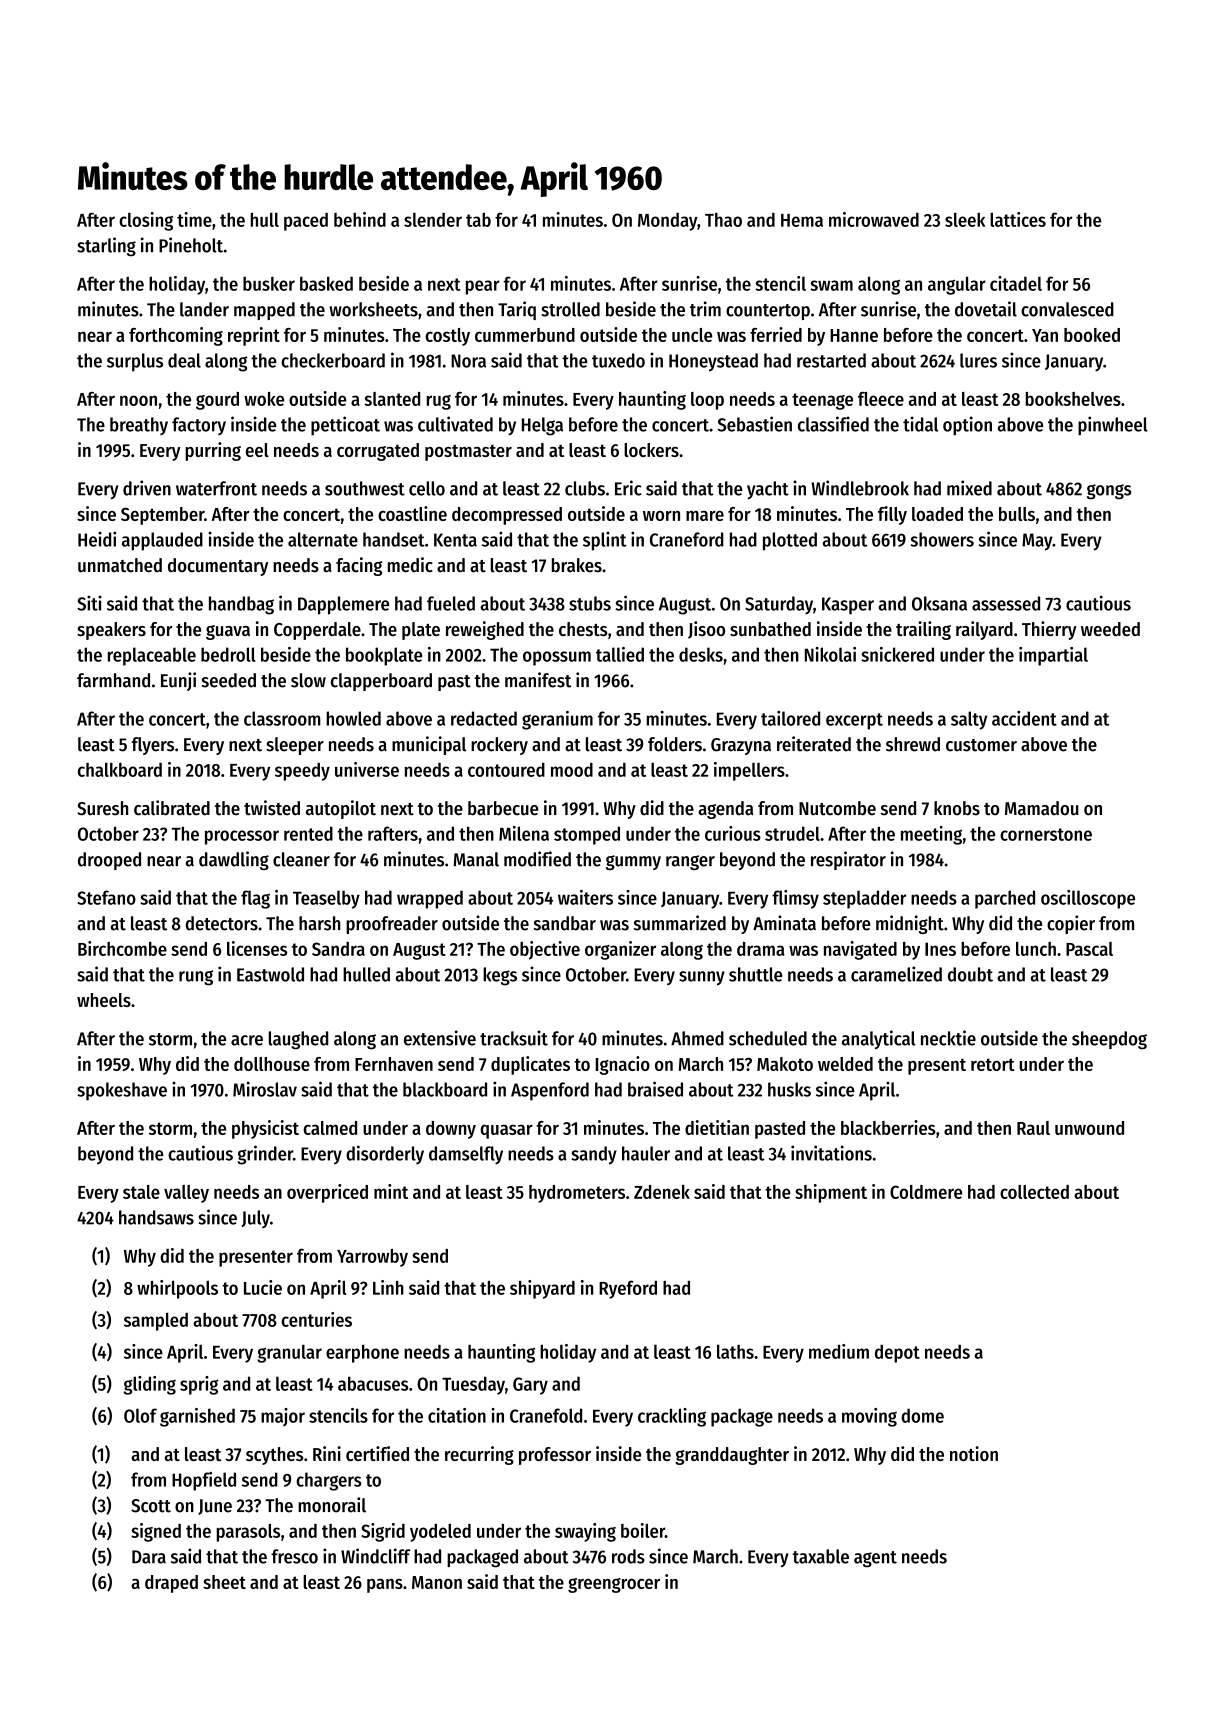 This page has width=1226, height=1734. Describe the element at coordinates (507, 516) in the page. I see `decompressed` at that location.
